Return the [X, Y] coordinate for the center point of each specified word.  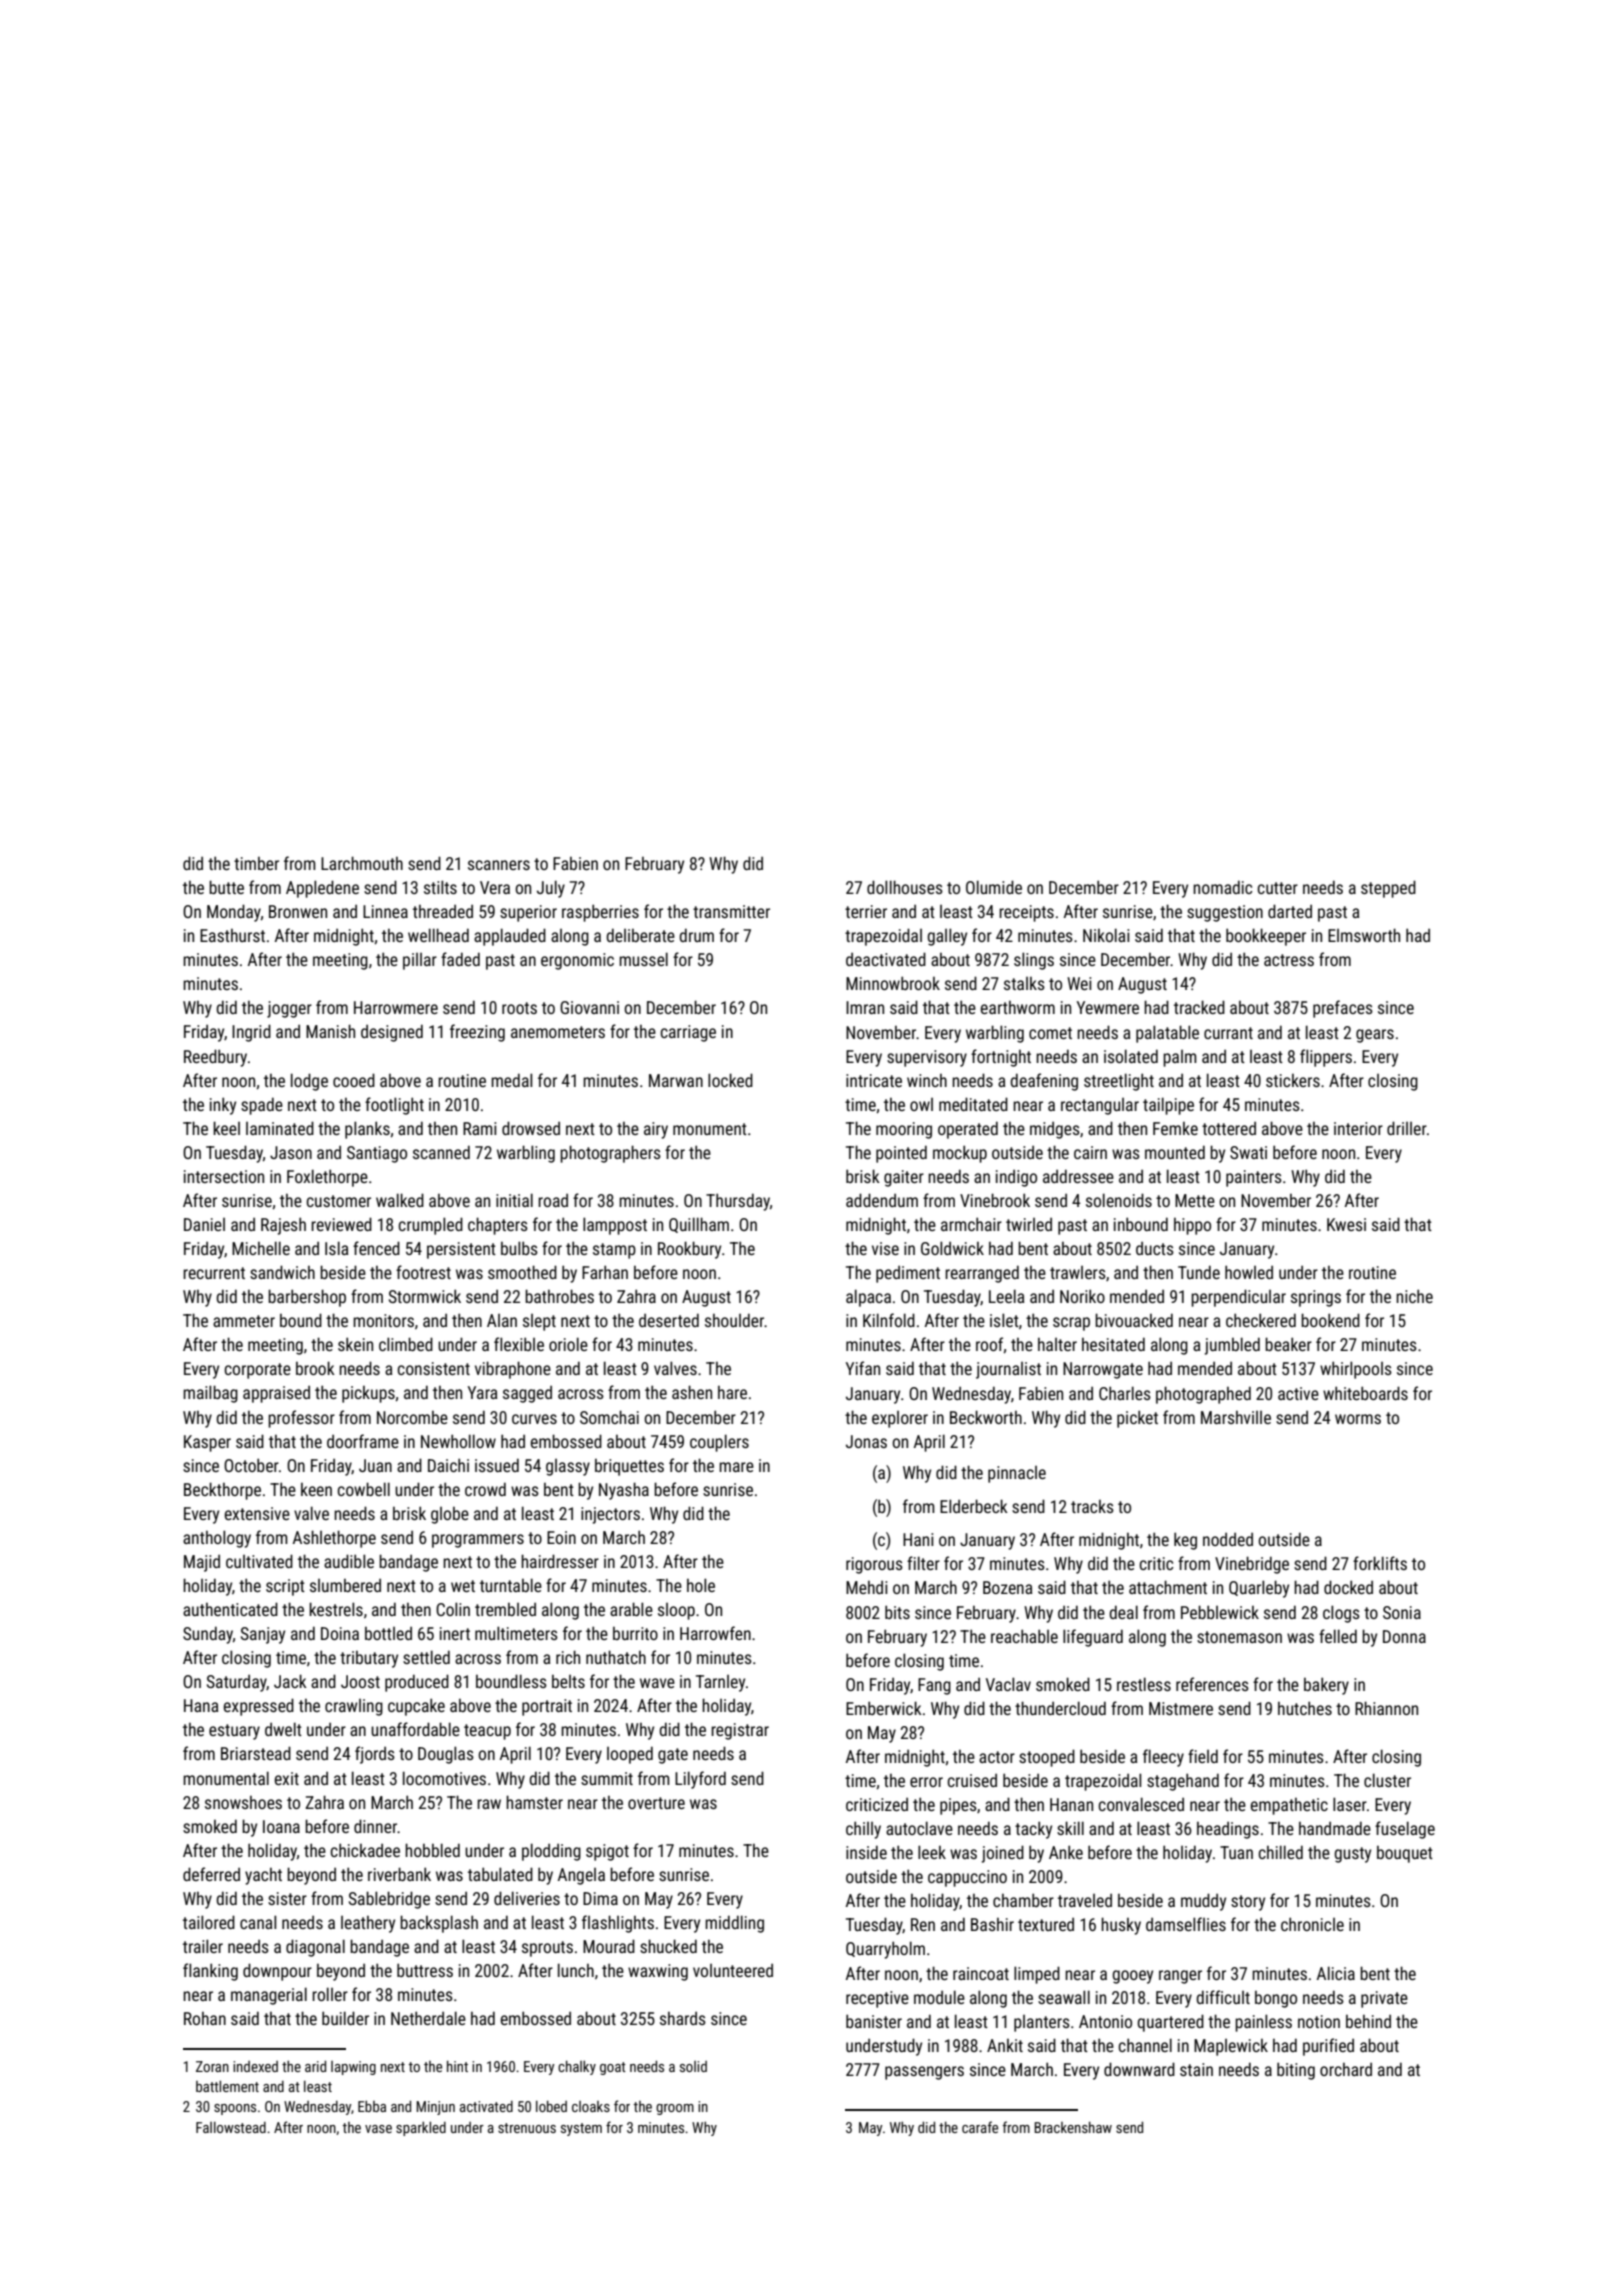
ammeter [244, 1321]
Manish [330, 1031]
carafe [980, 2127]
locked [730, 1080]
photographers [610, 1154]
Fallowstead [231, 2127]
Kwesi [1346, 1224]
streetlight [1119, 1082]
